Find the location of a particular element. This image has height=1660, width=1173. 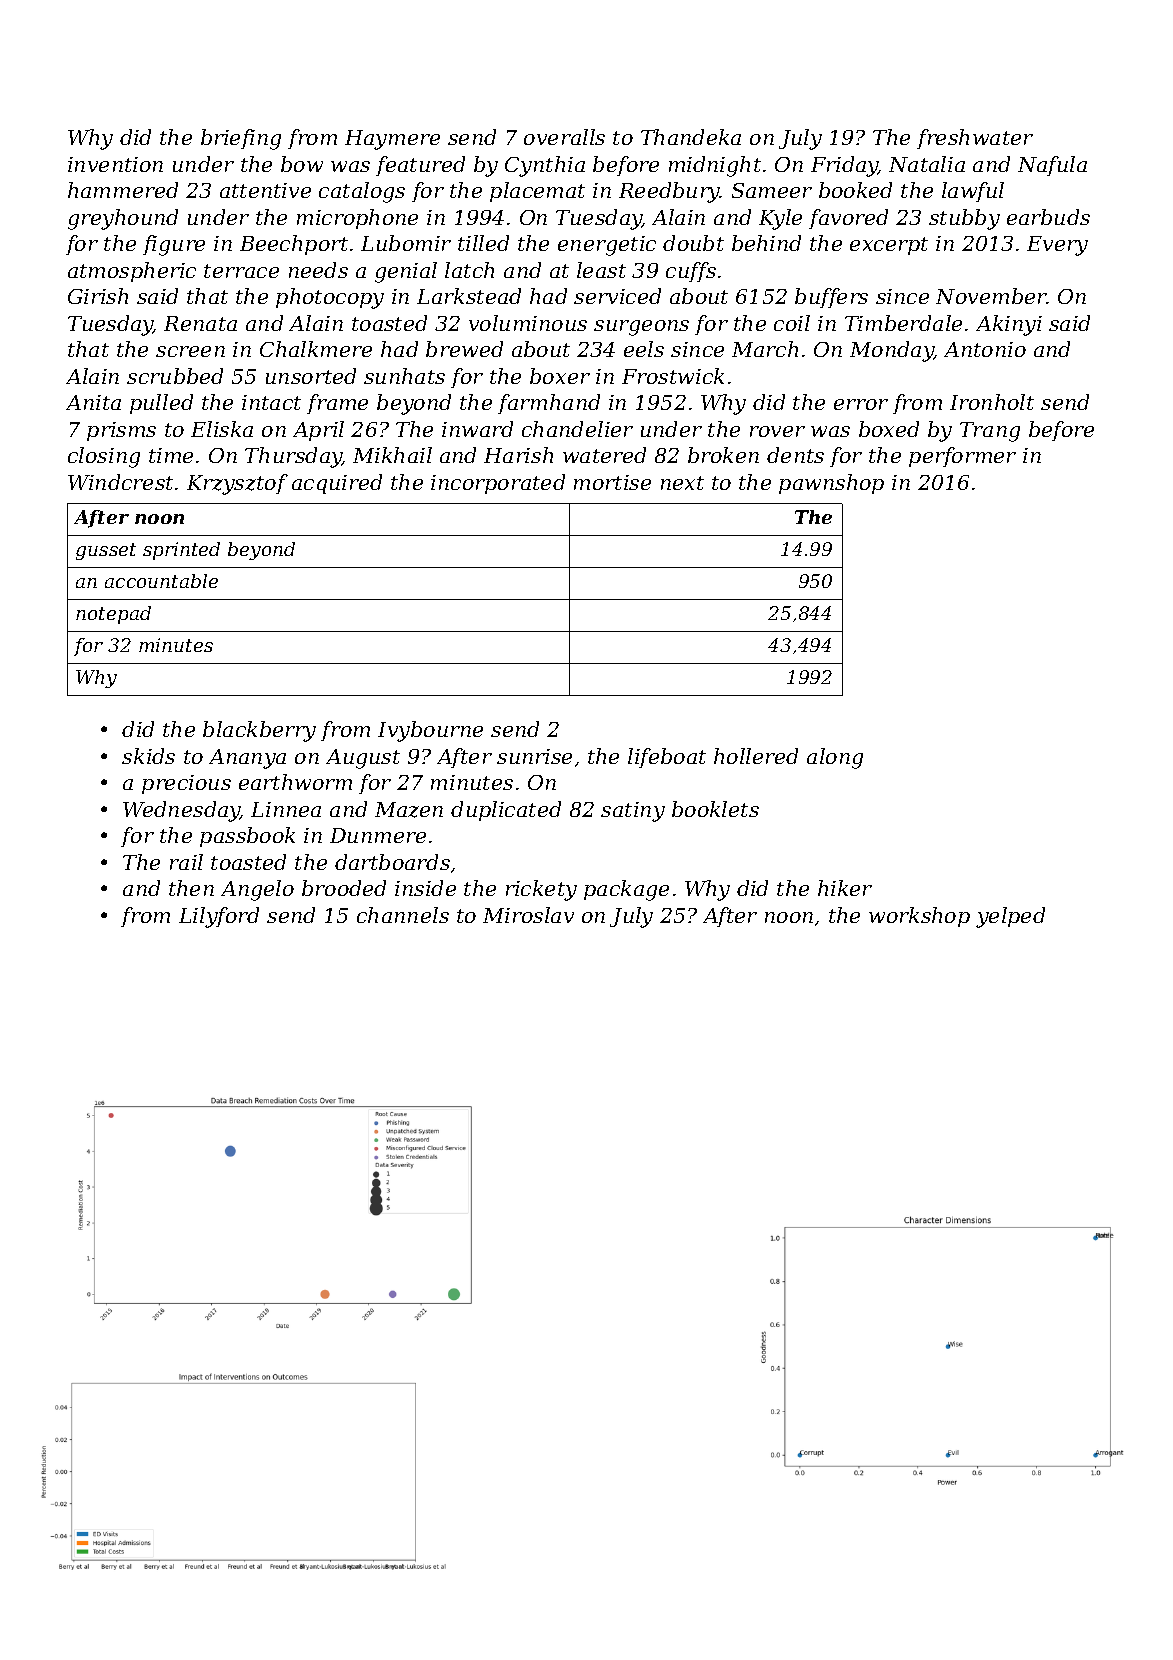

Eliska is located at coordinates (222, 429).
